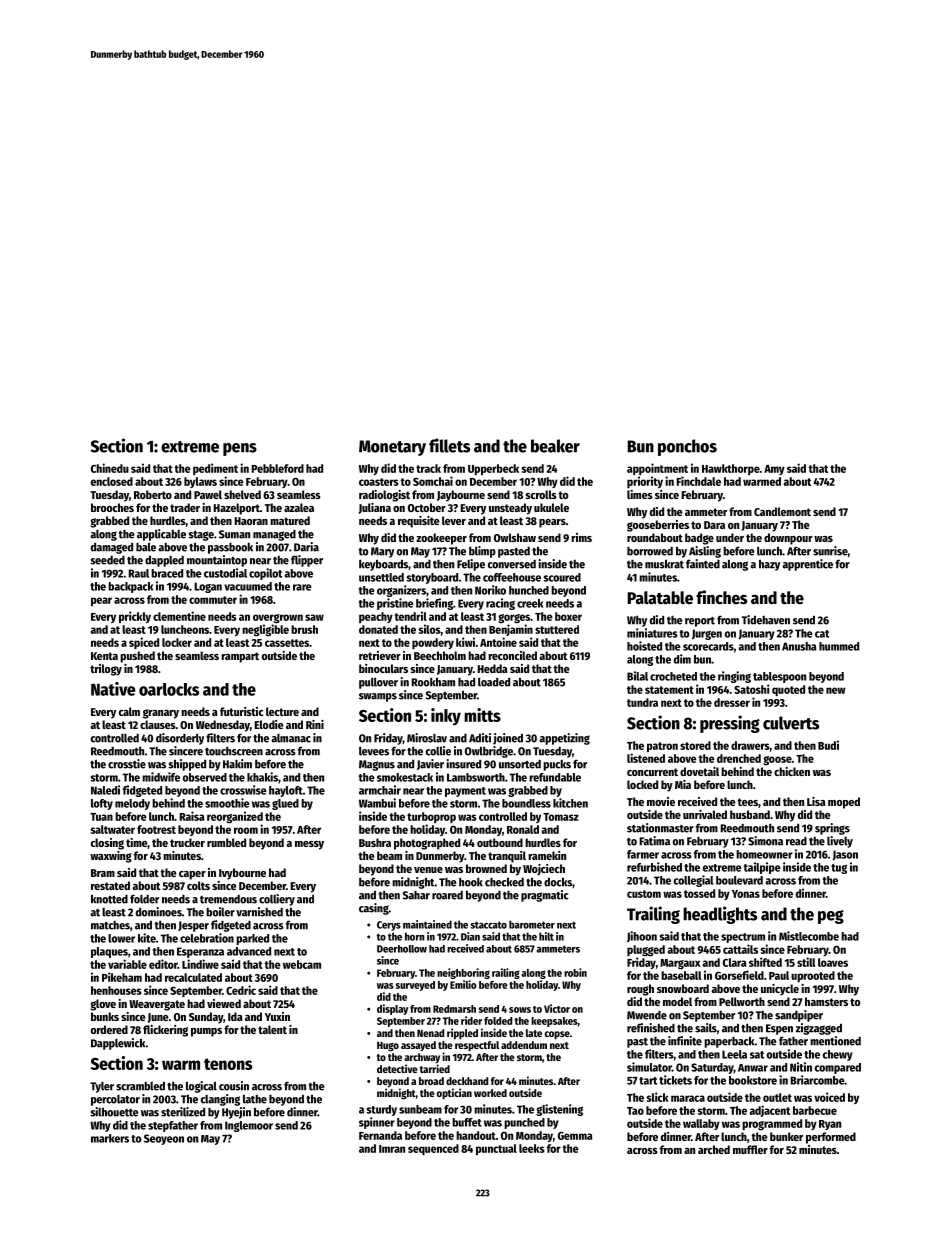  Describe the element at coordinates (375, 508) in the screenshot. I see `Juliana` at that location.
